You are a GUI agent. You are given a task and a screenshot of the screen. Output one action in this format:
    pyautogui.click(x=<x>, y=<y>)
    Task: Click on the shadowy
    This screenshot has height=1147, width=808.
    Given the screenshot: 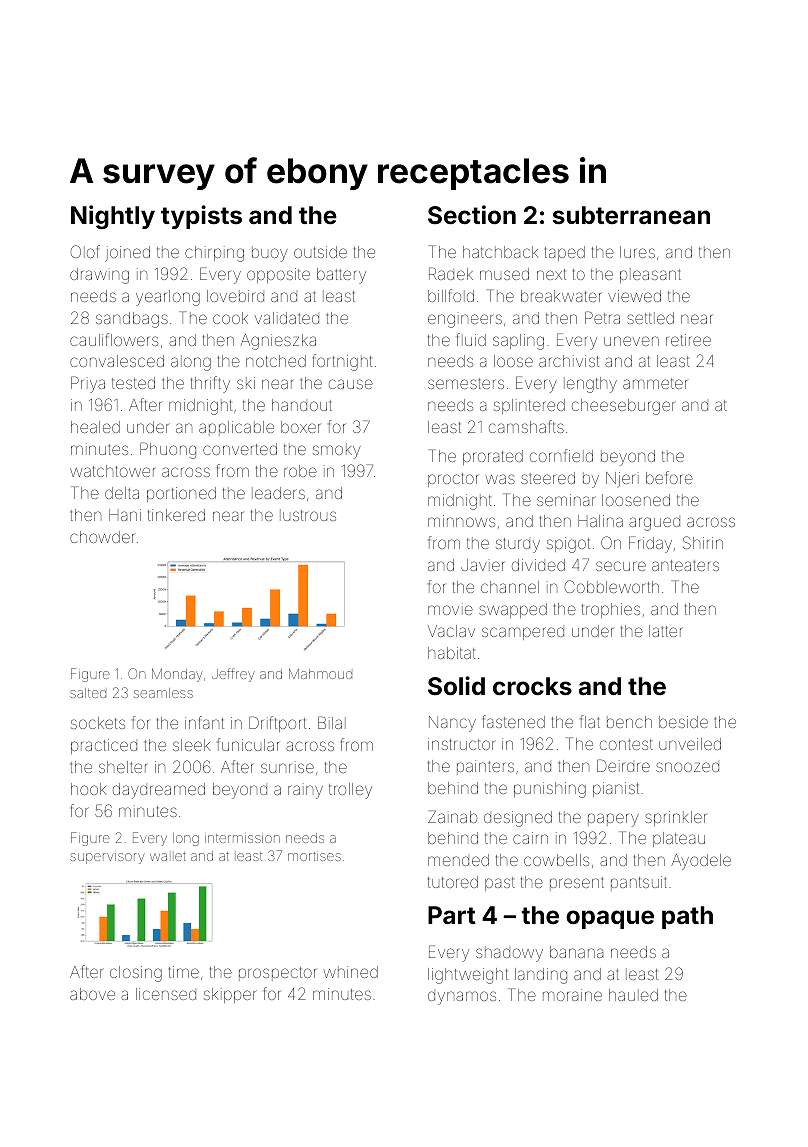 What is the action you would take?
    pyautogui.click(x=509, y=954)
